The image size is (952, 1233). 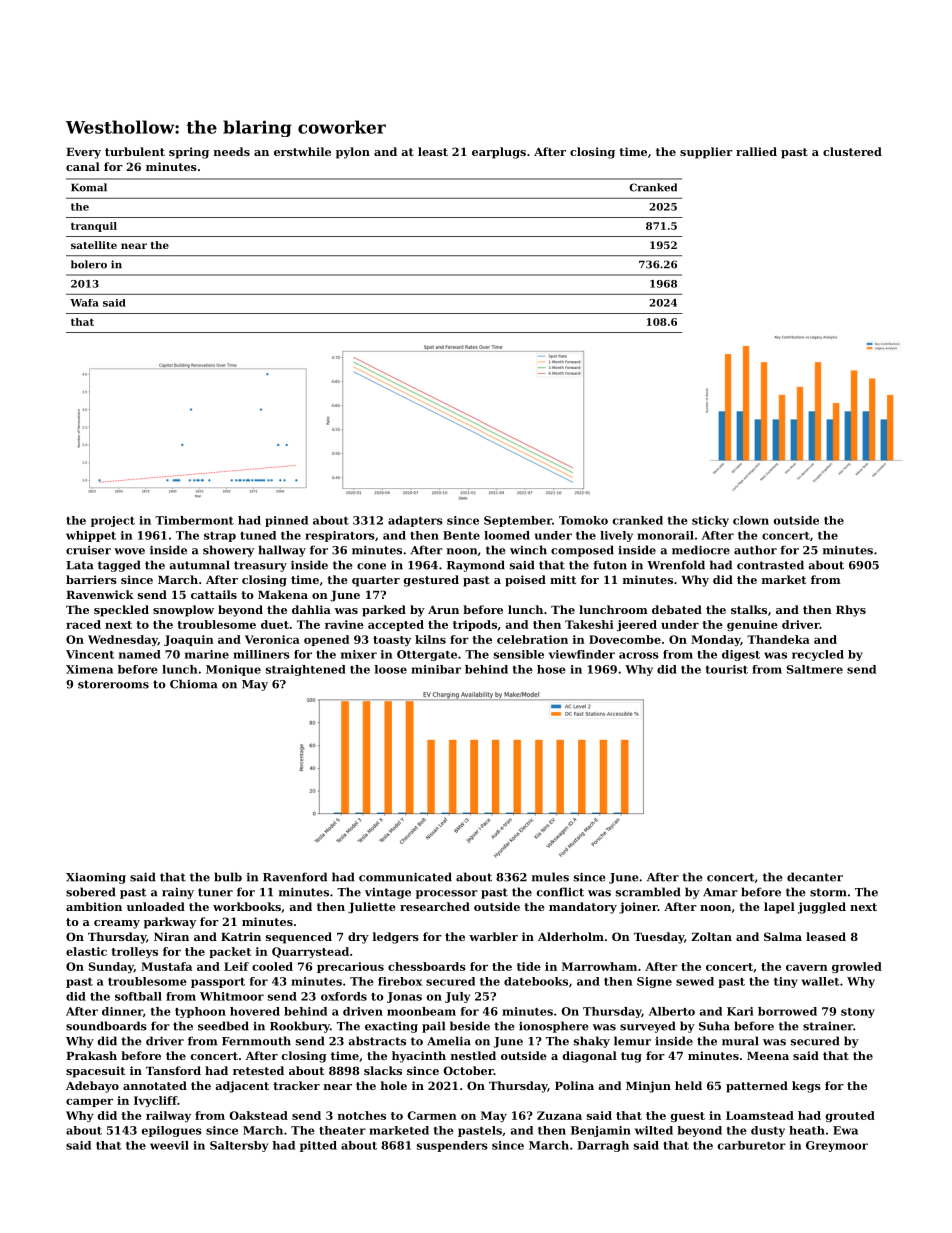 I want to click on Greymoor, so click(x=837, y=1146).
